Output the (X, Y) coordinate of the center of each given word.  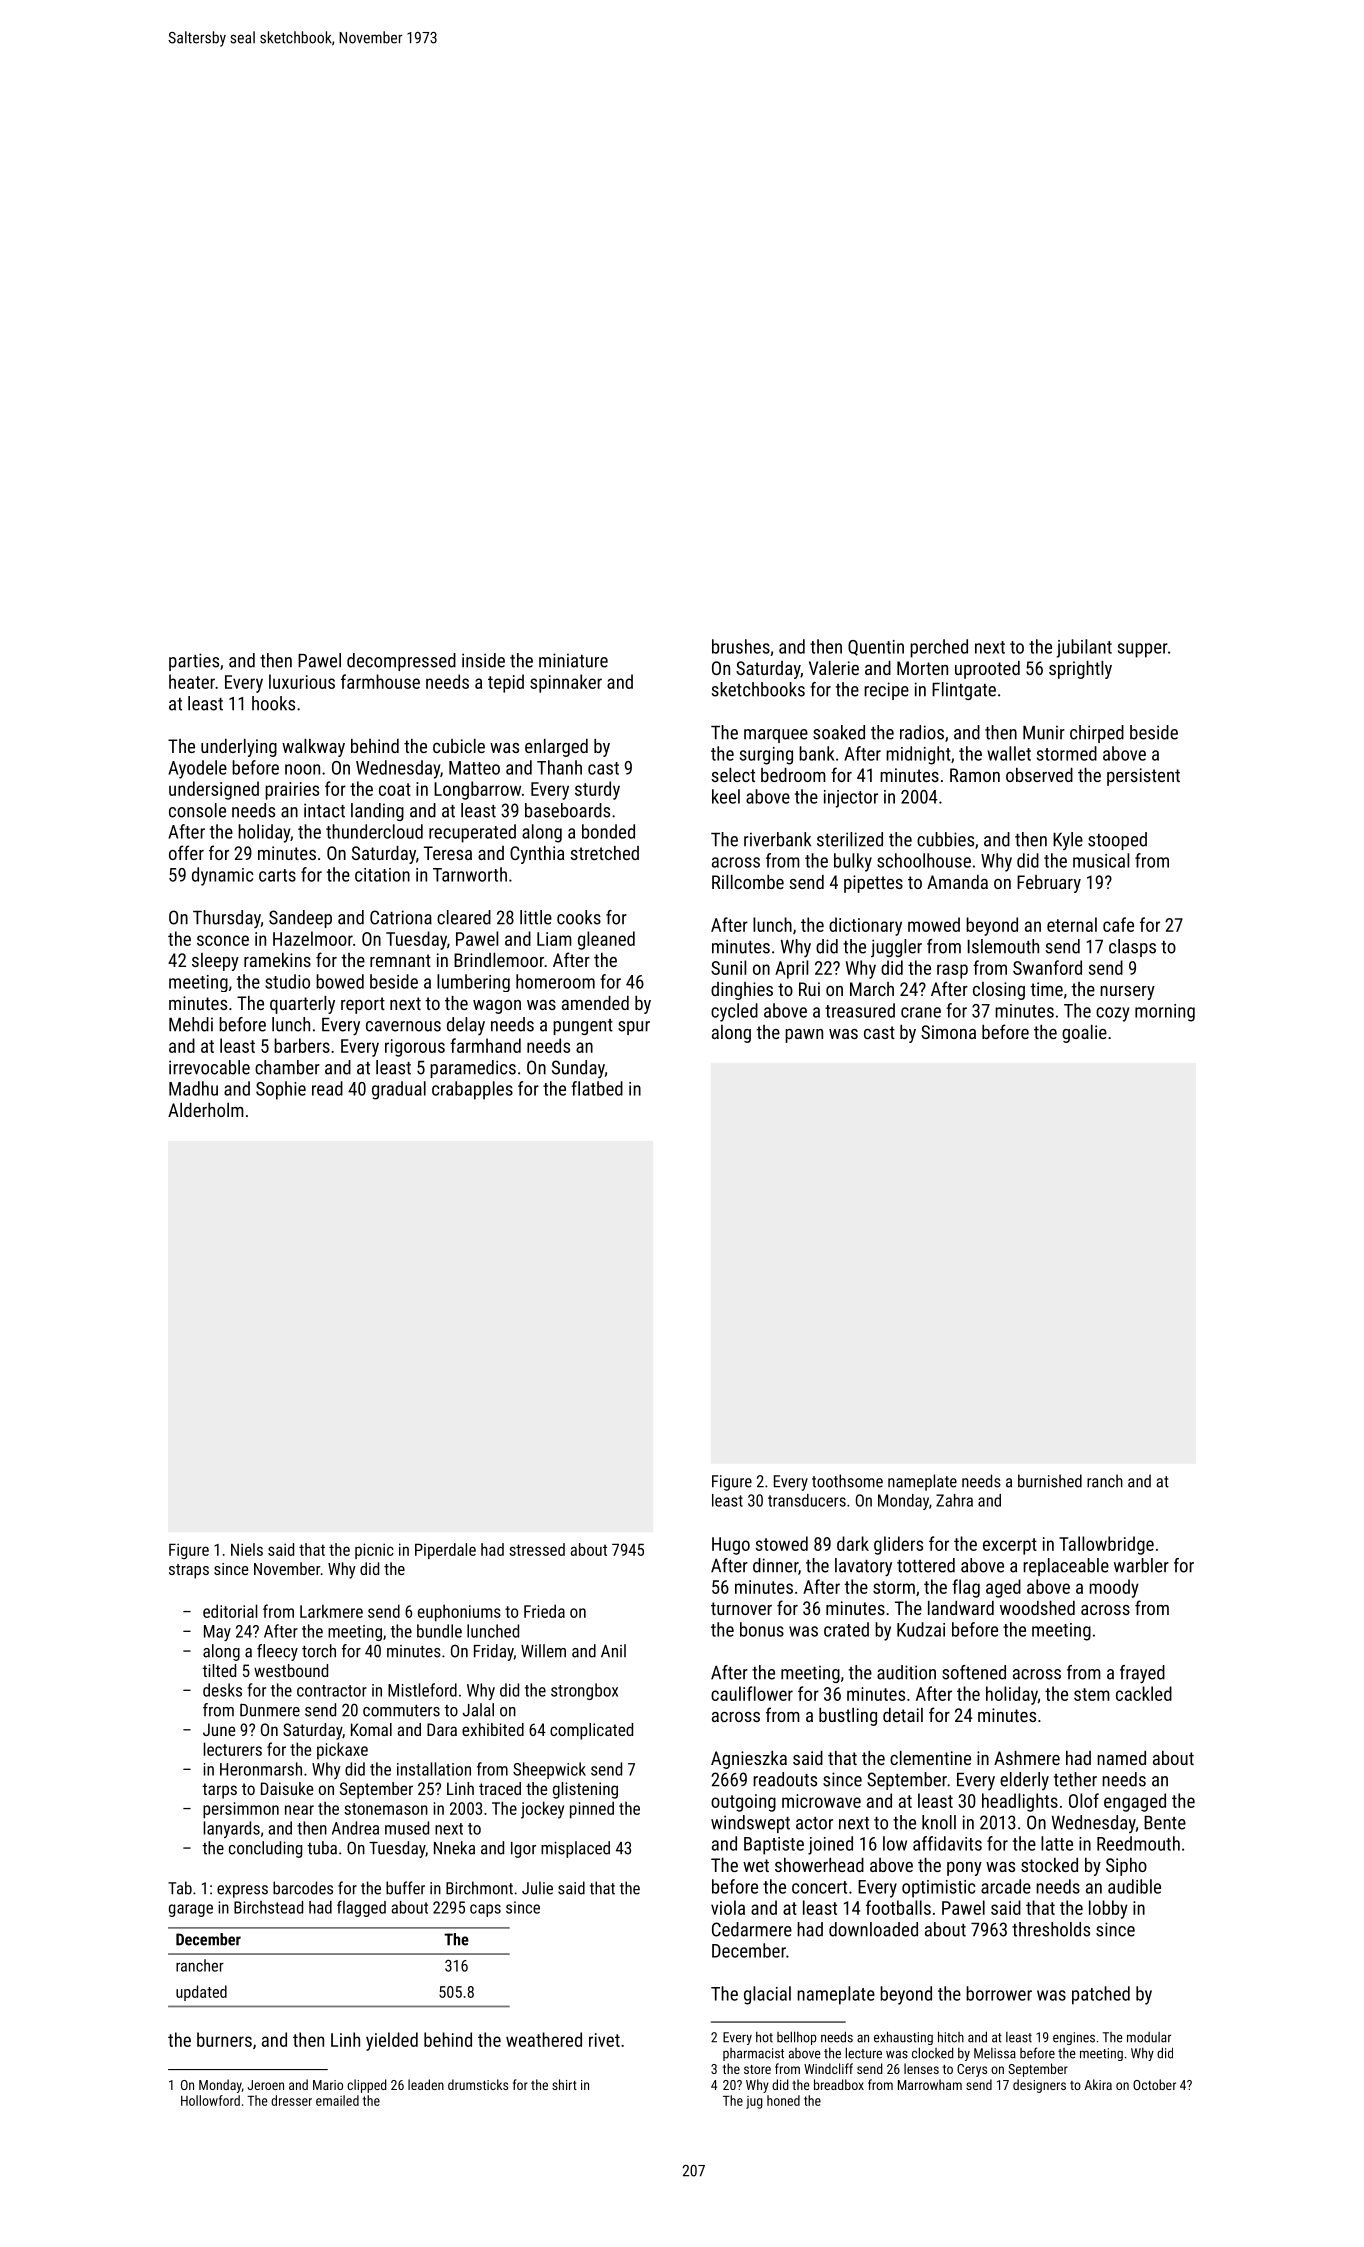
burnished (1050, 1481)
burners (224, 2039)
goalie (1084, 1034)
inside (483, 660)
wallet (1009, 753)
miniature (573, 660)
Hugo (731, 1546)
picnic (374, 1551)
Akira (1098, 2084)
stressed (537, 1549)
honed (783, 2100)
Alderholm (206, 1110)
